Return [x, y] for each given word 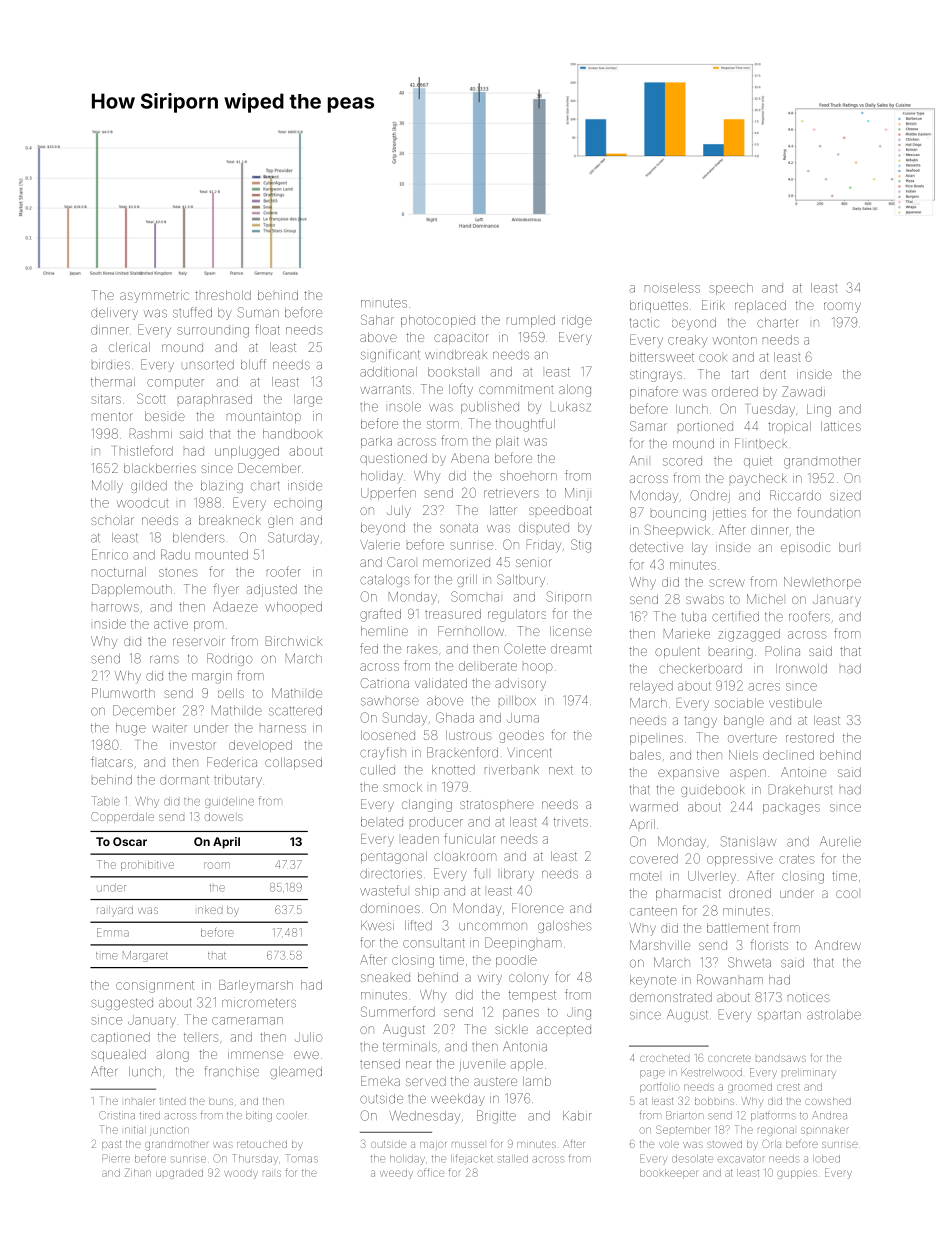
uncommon [493, 926]
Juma [523, 718]
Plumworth [123, 693]
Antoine [803, 772]
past [111, 1145]
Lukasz [571, 407]
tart [740, 374]
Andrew [838, 945]
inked [210, 910]
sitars [106, 399]
